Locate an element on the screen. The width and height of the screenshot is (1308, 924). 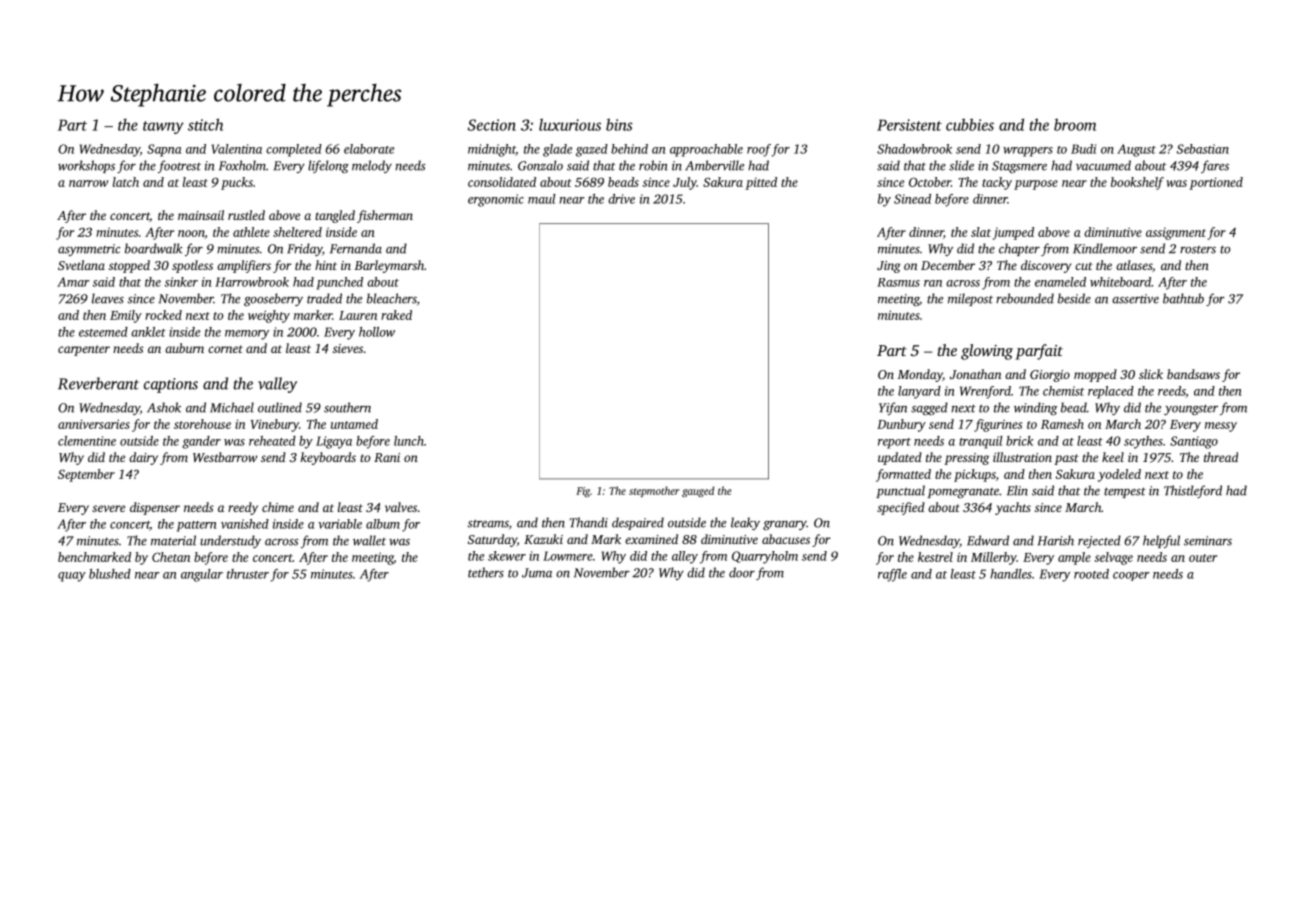
mainsail is located at coordinates (201, 215).
